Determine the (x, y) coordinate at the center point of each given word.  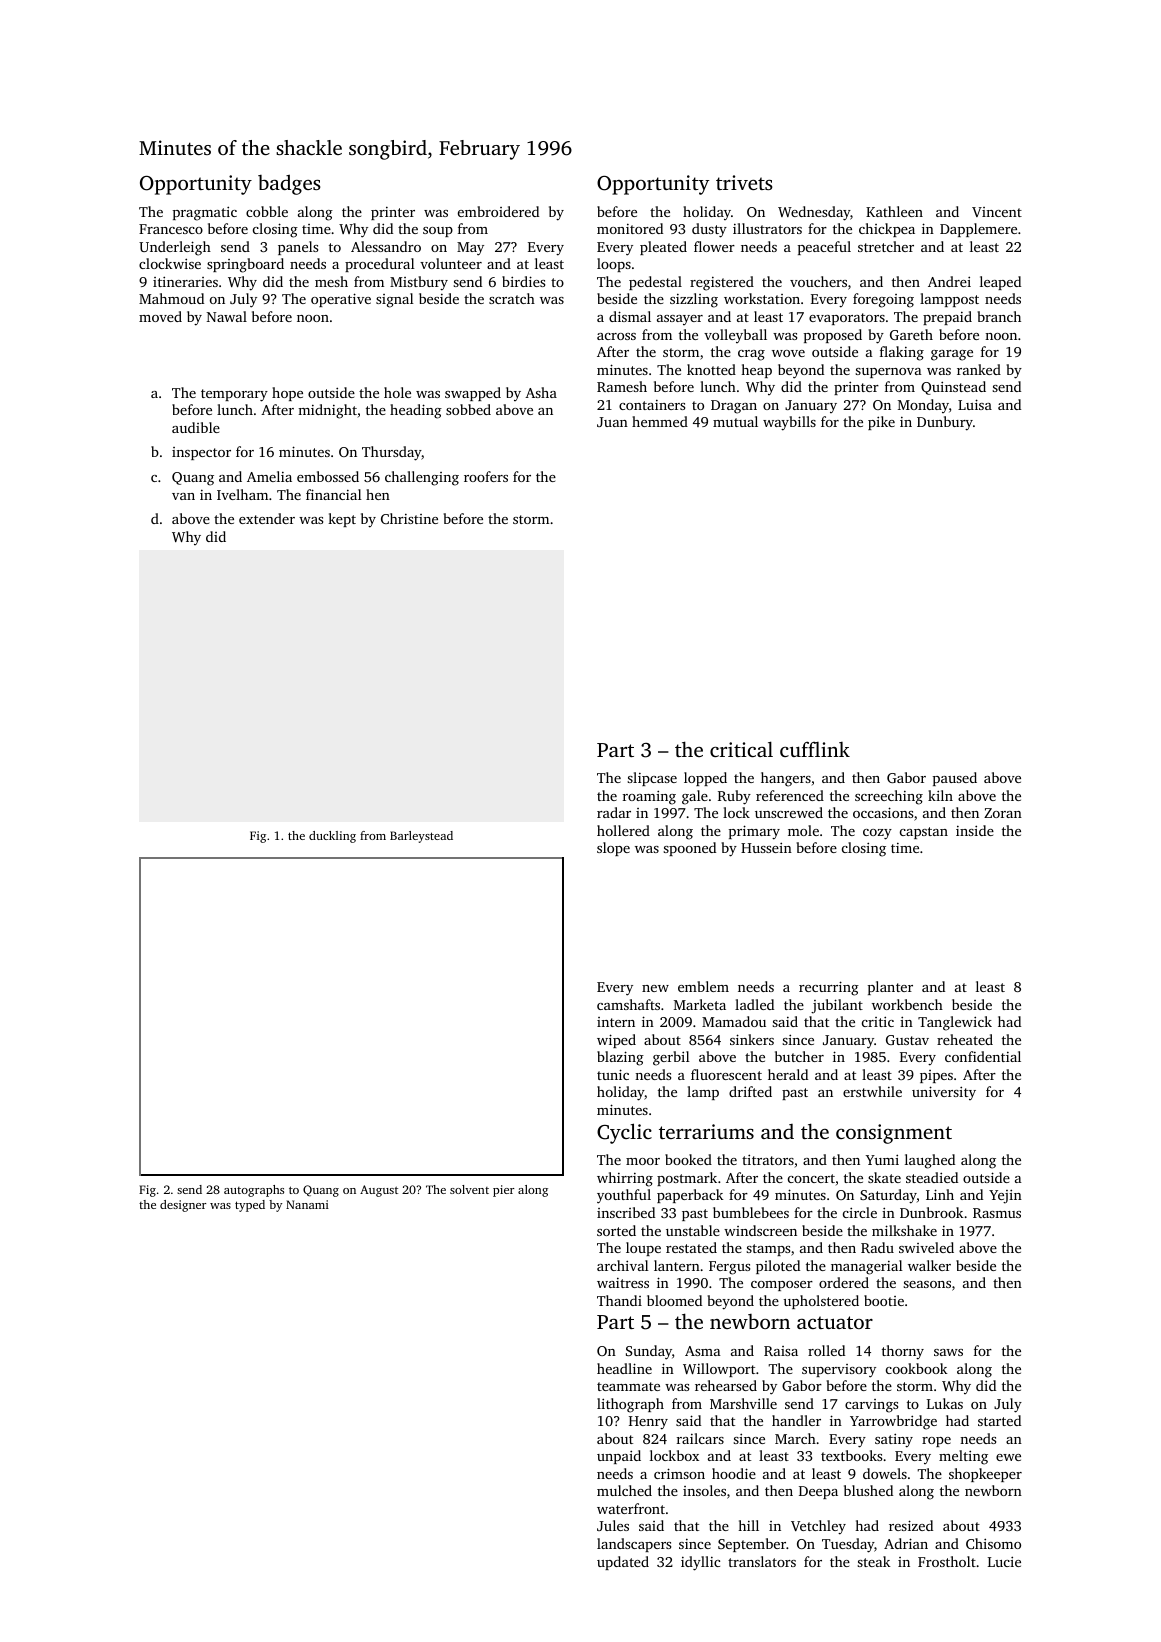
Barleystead (421, 837)
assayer (680, 320)
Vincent (997, 212)
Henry (648, 1423)
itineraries (185, 281)
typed (250, 1206)
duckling (332, 837)
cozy (877, 834)
